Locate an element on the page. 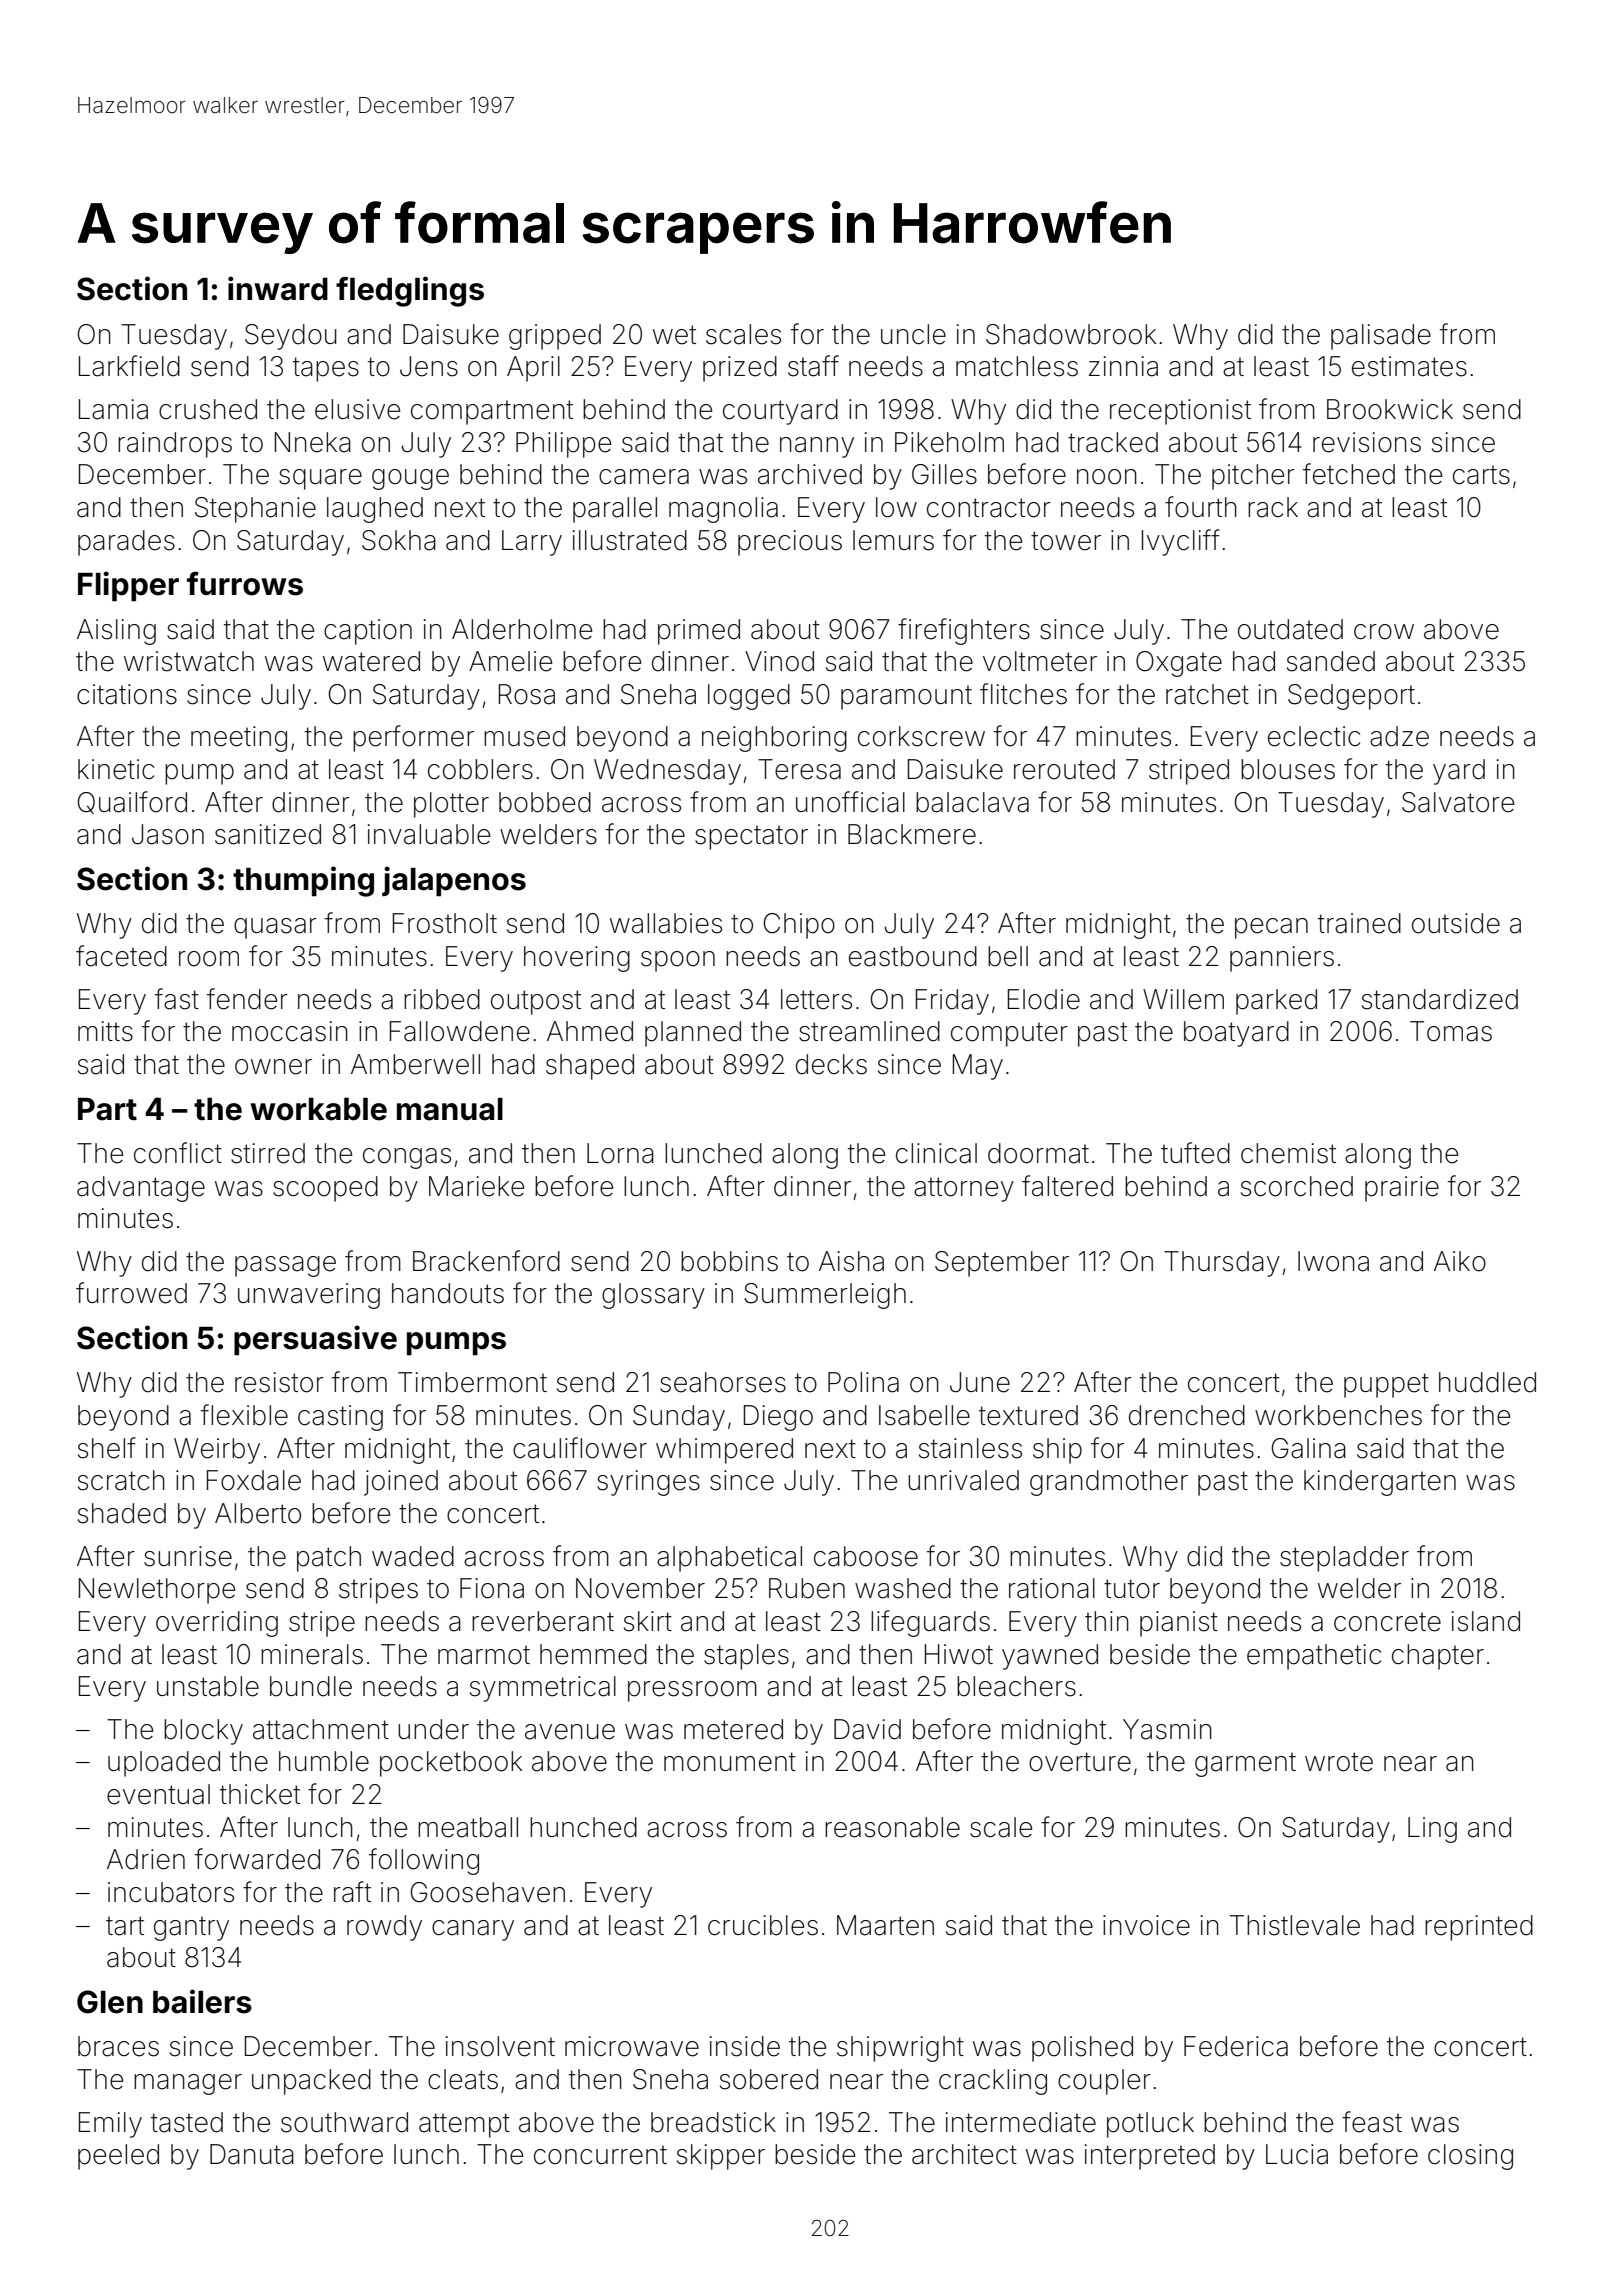  glossary is located at coordinates (653, 1296).
